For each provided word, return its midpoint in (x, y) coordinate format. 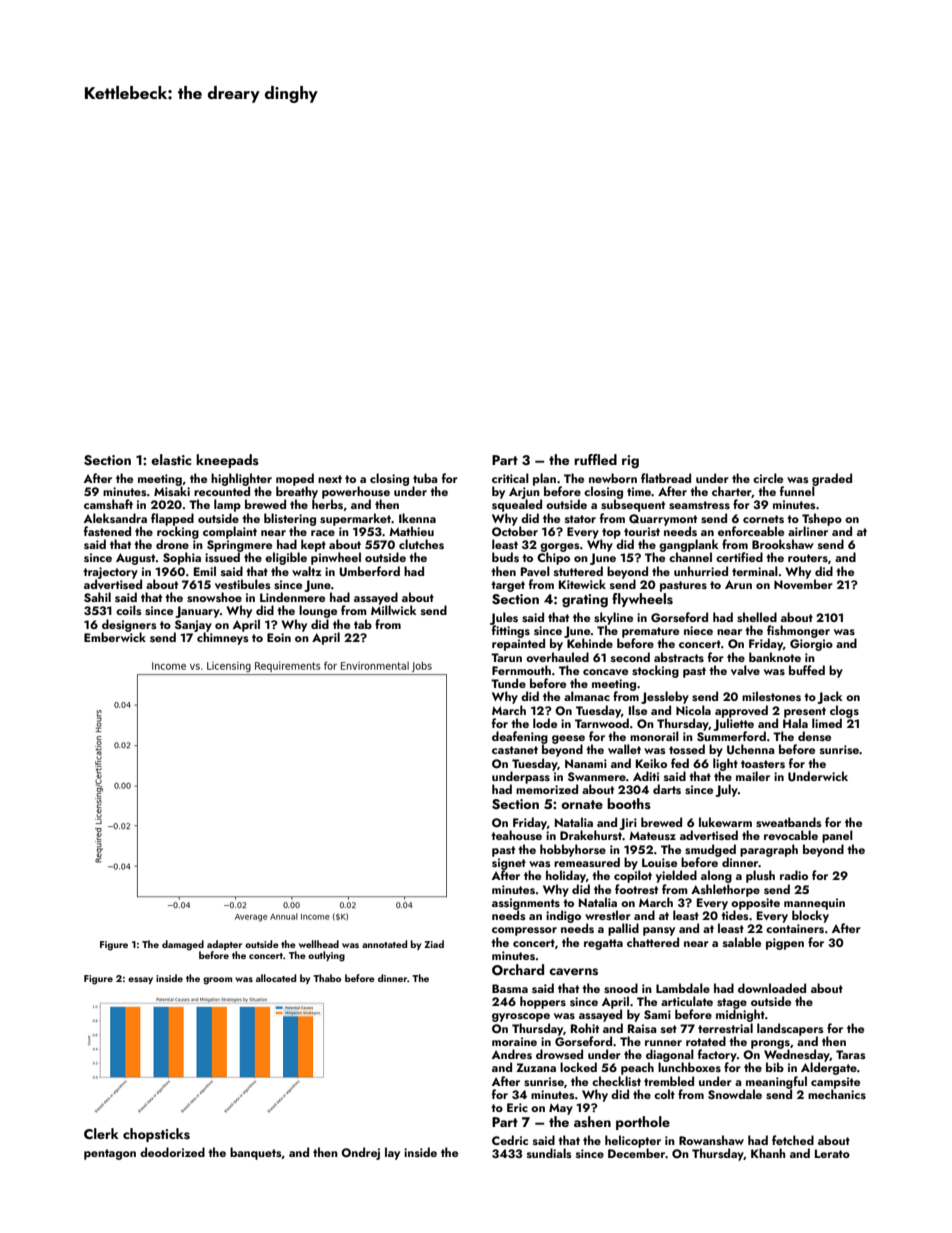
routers (808, 558)
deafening (520, 738)
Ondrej (360, 1153)
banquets (256, 1153)
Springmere (239, 546)
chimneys (223, 638)
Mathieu (411, 531)
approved (741, 711)
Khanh (768, 1153)
